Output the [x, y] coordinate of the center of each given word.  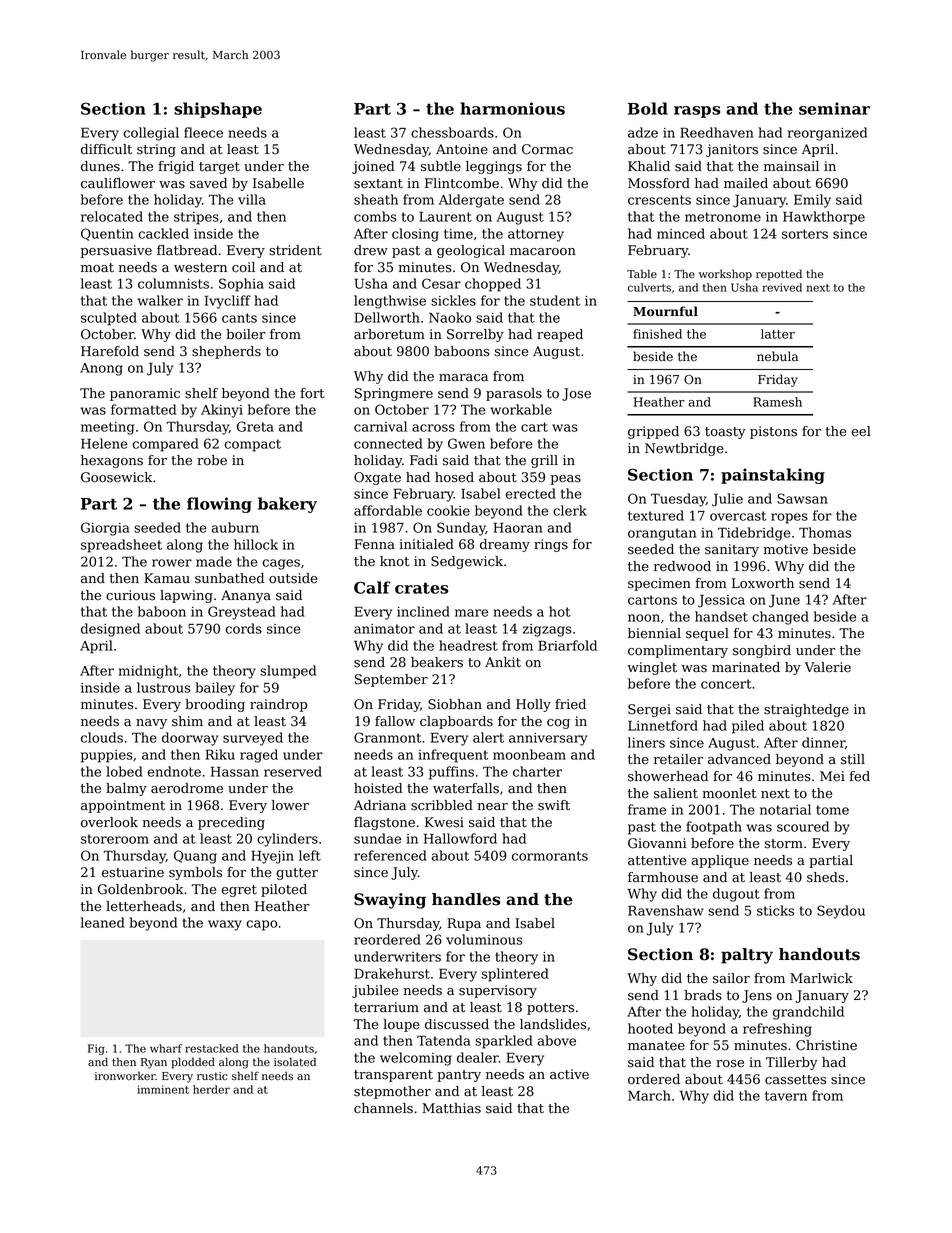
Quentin [107, 234]
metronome [723, 217]
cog [558, 724]
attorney [536, 235]
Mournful [665, 311]
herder [211, 1089]
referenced [390, 855]
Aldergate [471, 201]
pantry [459, 1076]
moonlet [729, 793]
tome [832, 810]
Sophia [241, 285]
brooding [215, 705]
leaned [103, 922]
